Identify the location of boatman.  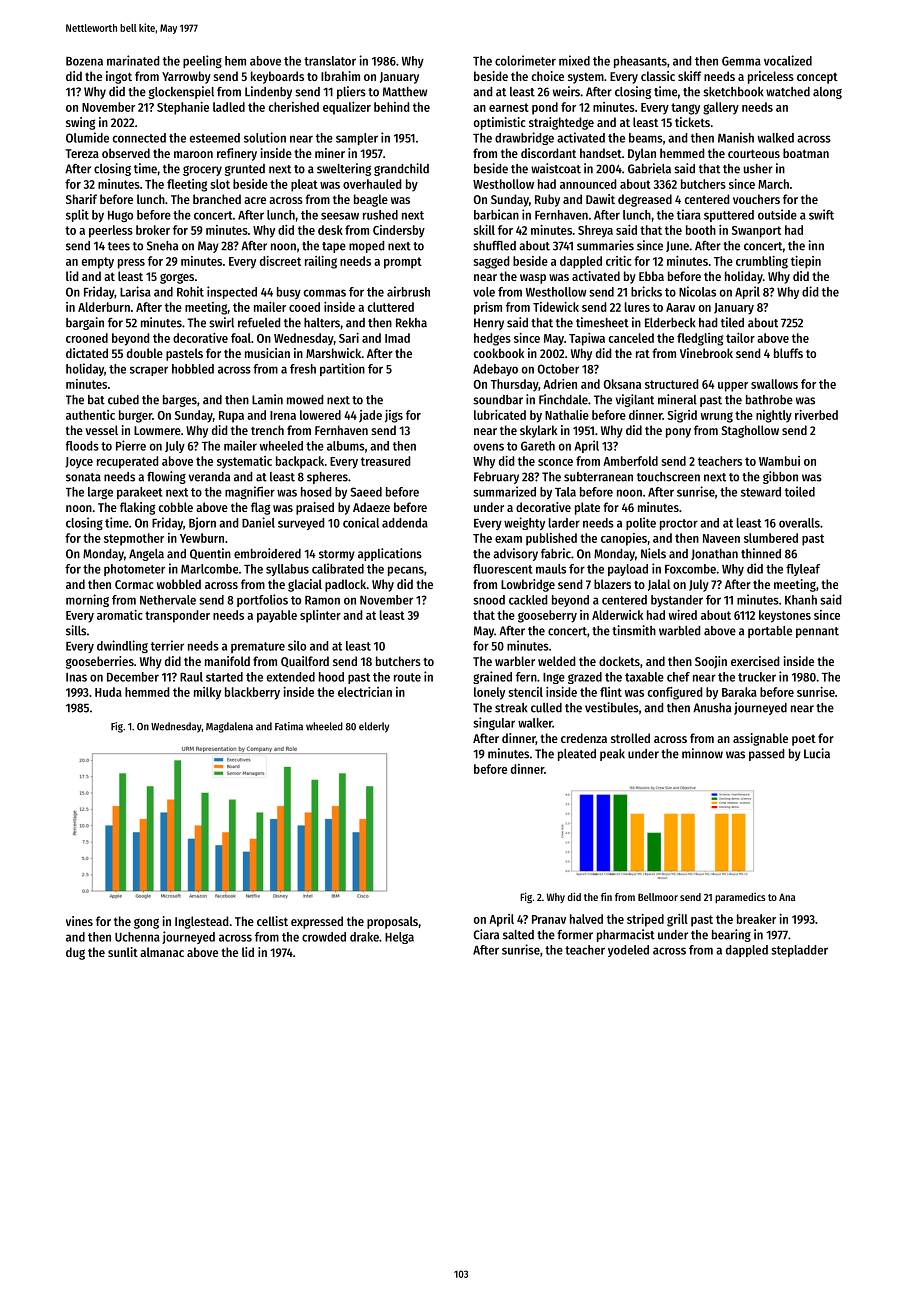
(806, 153).
